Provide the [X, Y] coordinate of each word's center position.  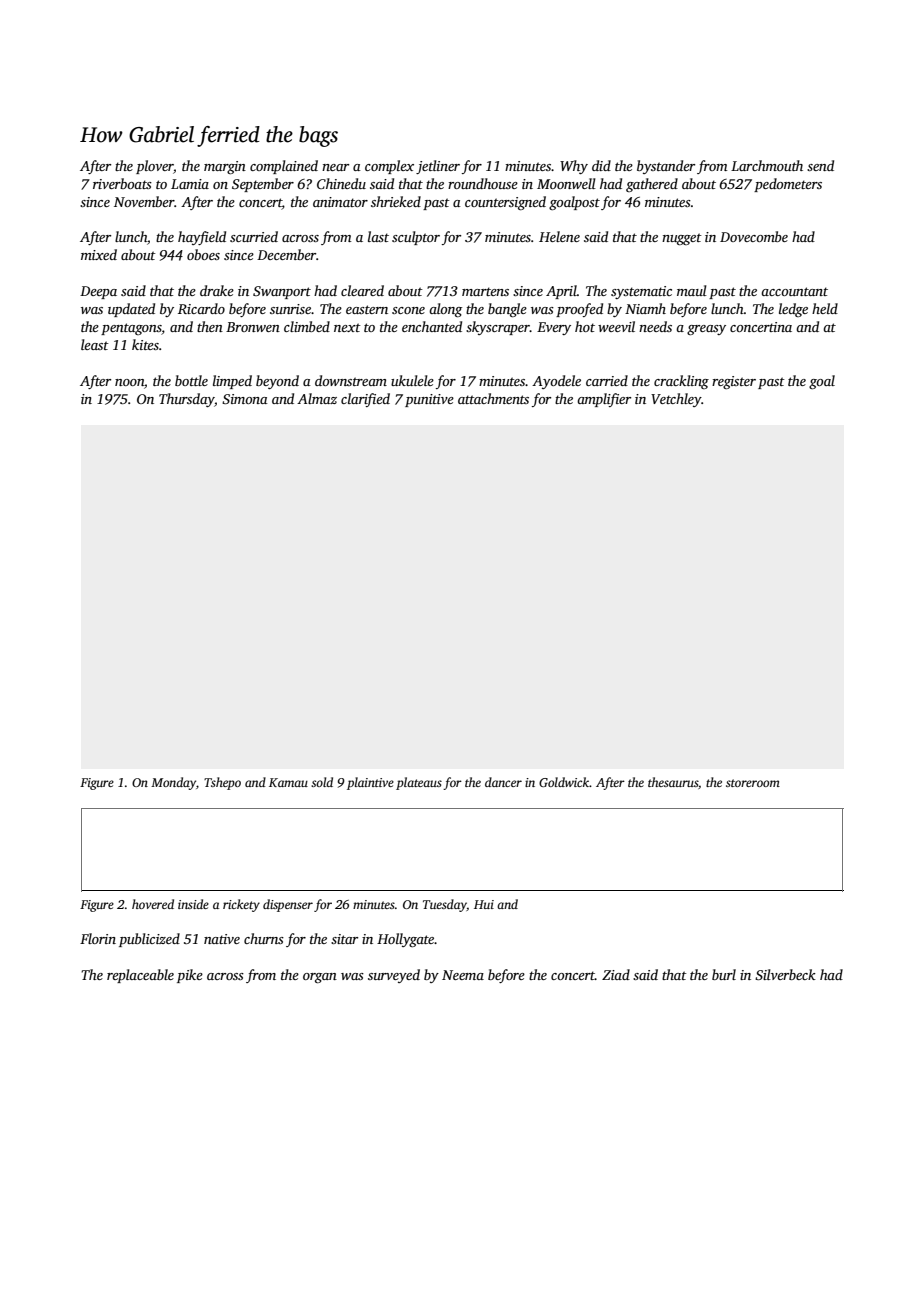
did [601, 165]
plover [155, 167]
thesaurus [673, 782]
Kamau [288, 782]
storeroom [753, 783]
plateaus [419, 783]
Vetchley [676, 400]
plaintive [370, 783]
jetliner [438, 167]
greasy [706, 330]
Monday [173, 783]
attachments [493, 398]
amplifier [604, 400]
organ [320, 978]
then [210, 326]
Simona [245, 399]
